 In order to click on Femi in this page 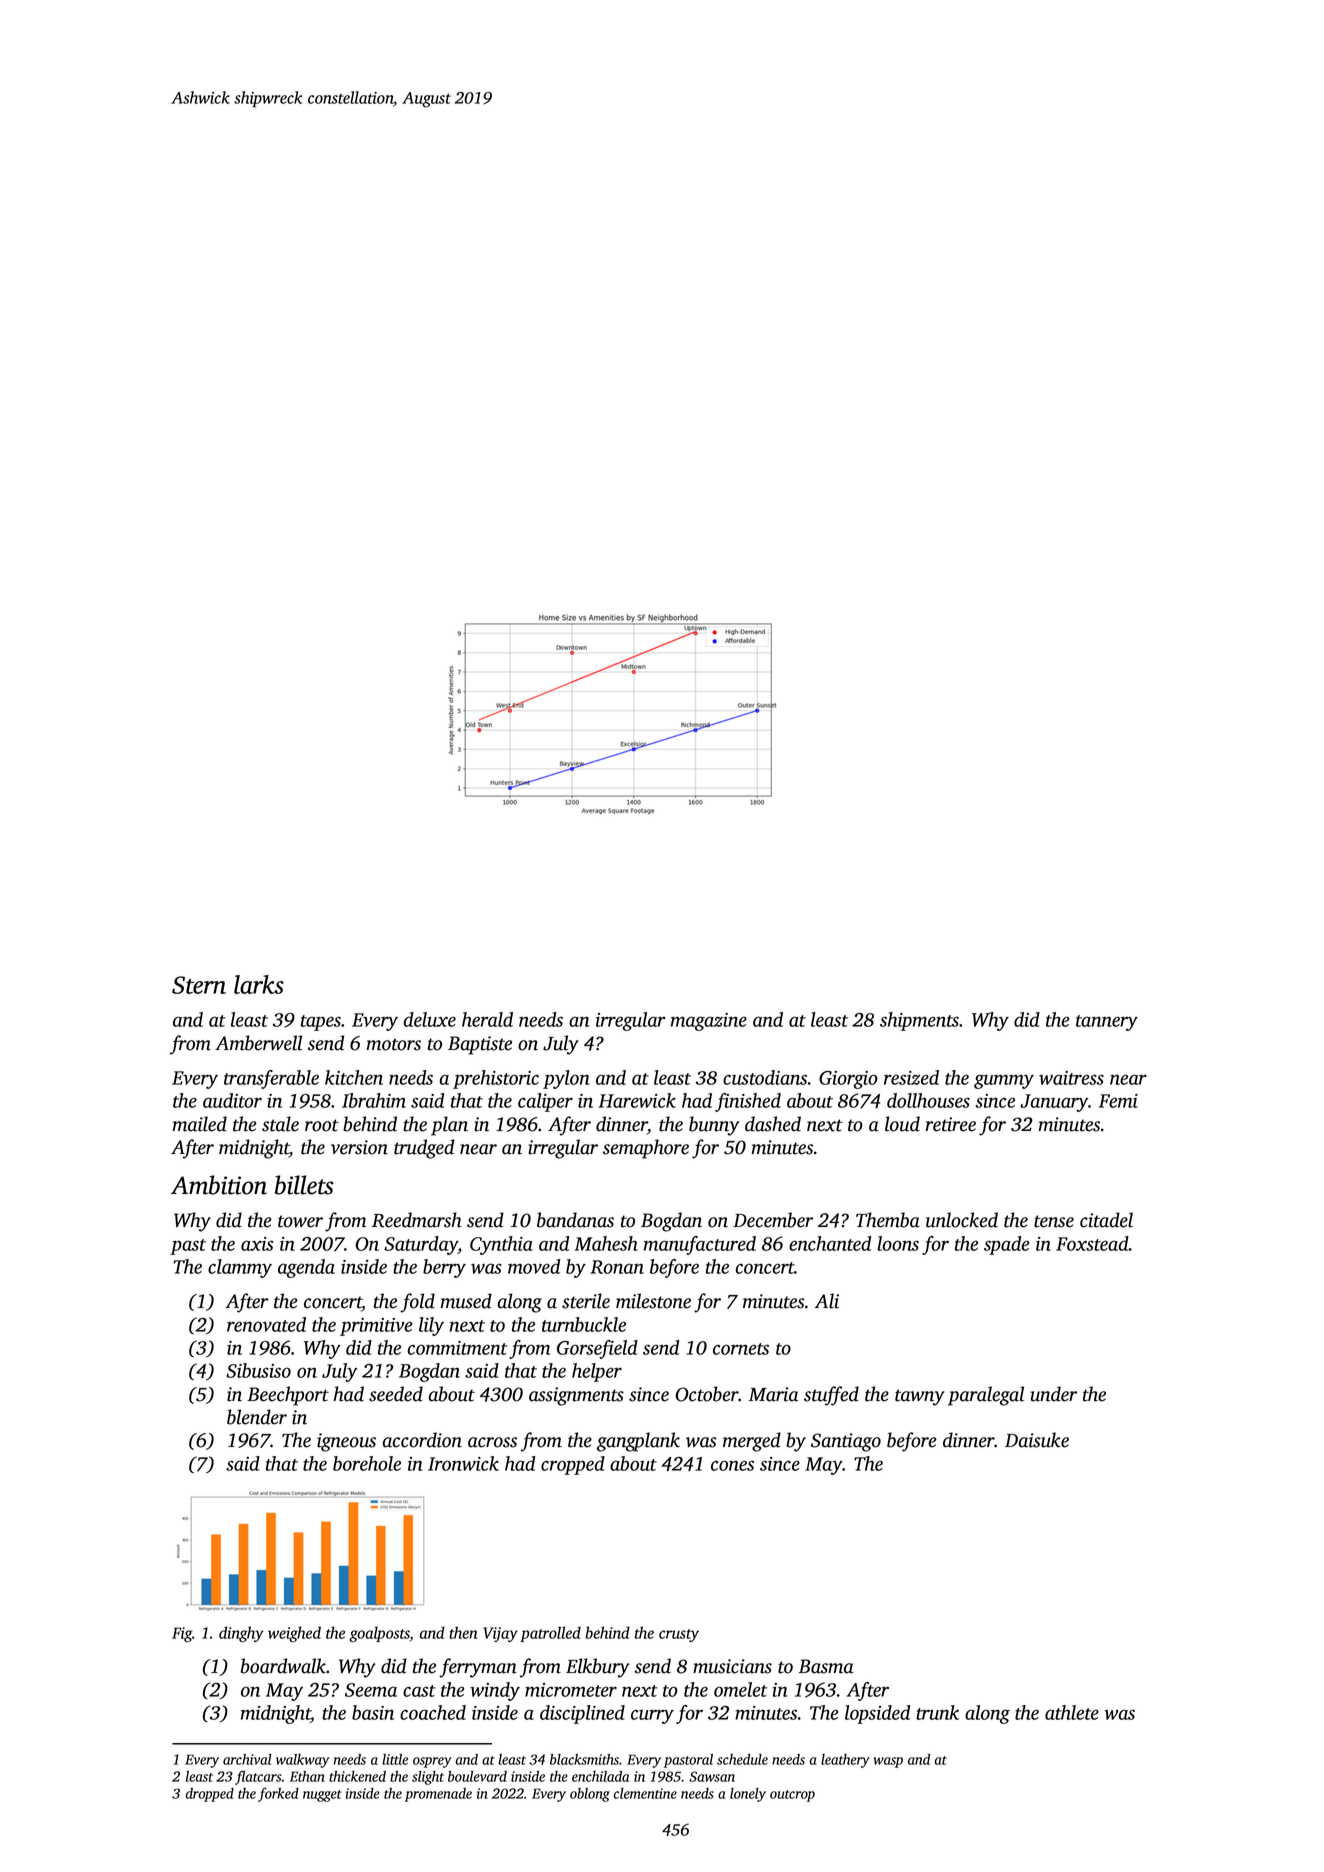, I will do `click(1118, 1101)`.
